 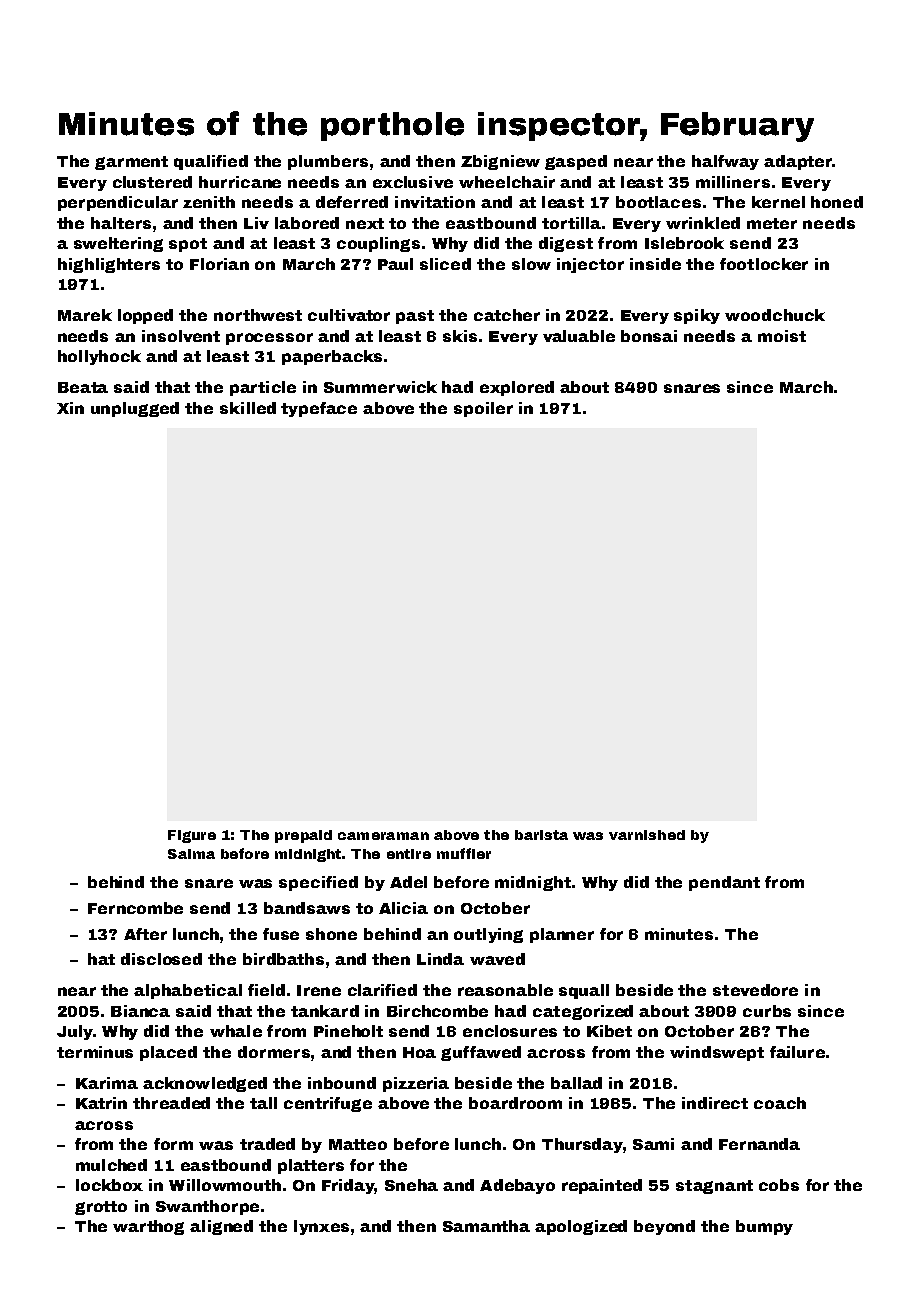 What do you see at coordinates (135, 409) in the document?
I see `unplugged` at bounding box center [135, 409].
